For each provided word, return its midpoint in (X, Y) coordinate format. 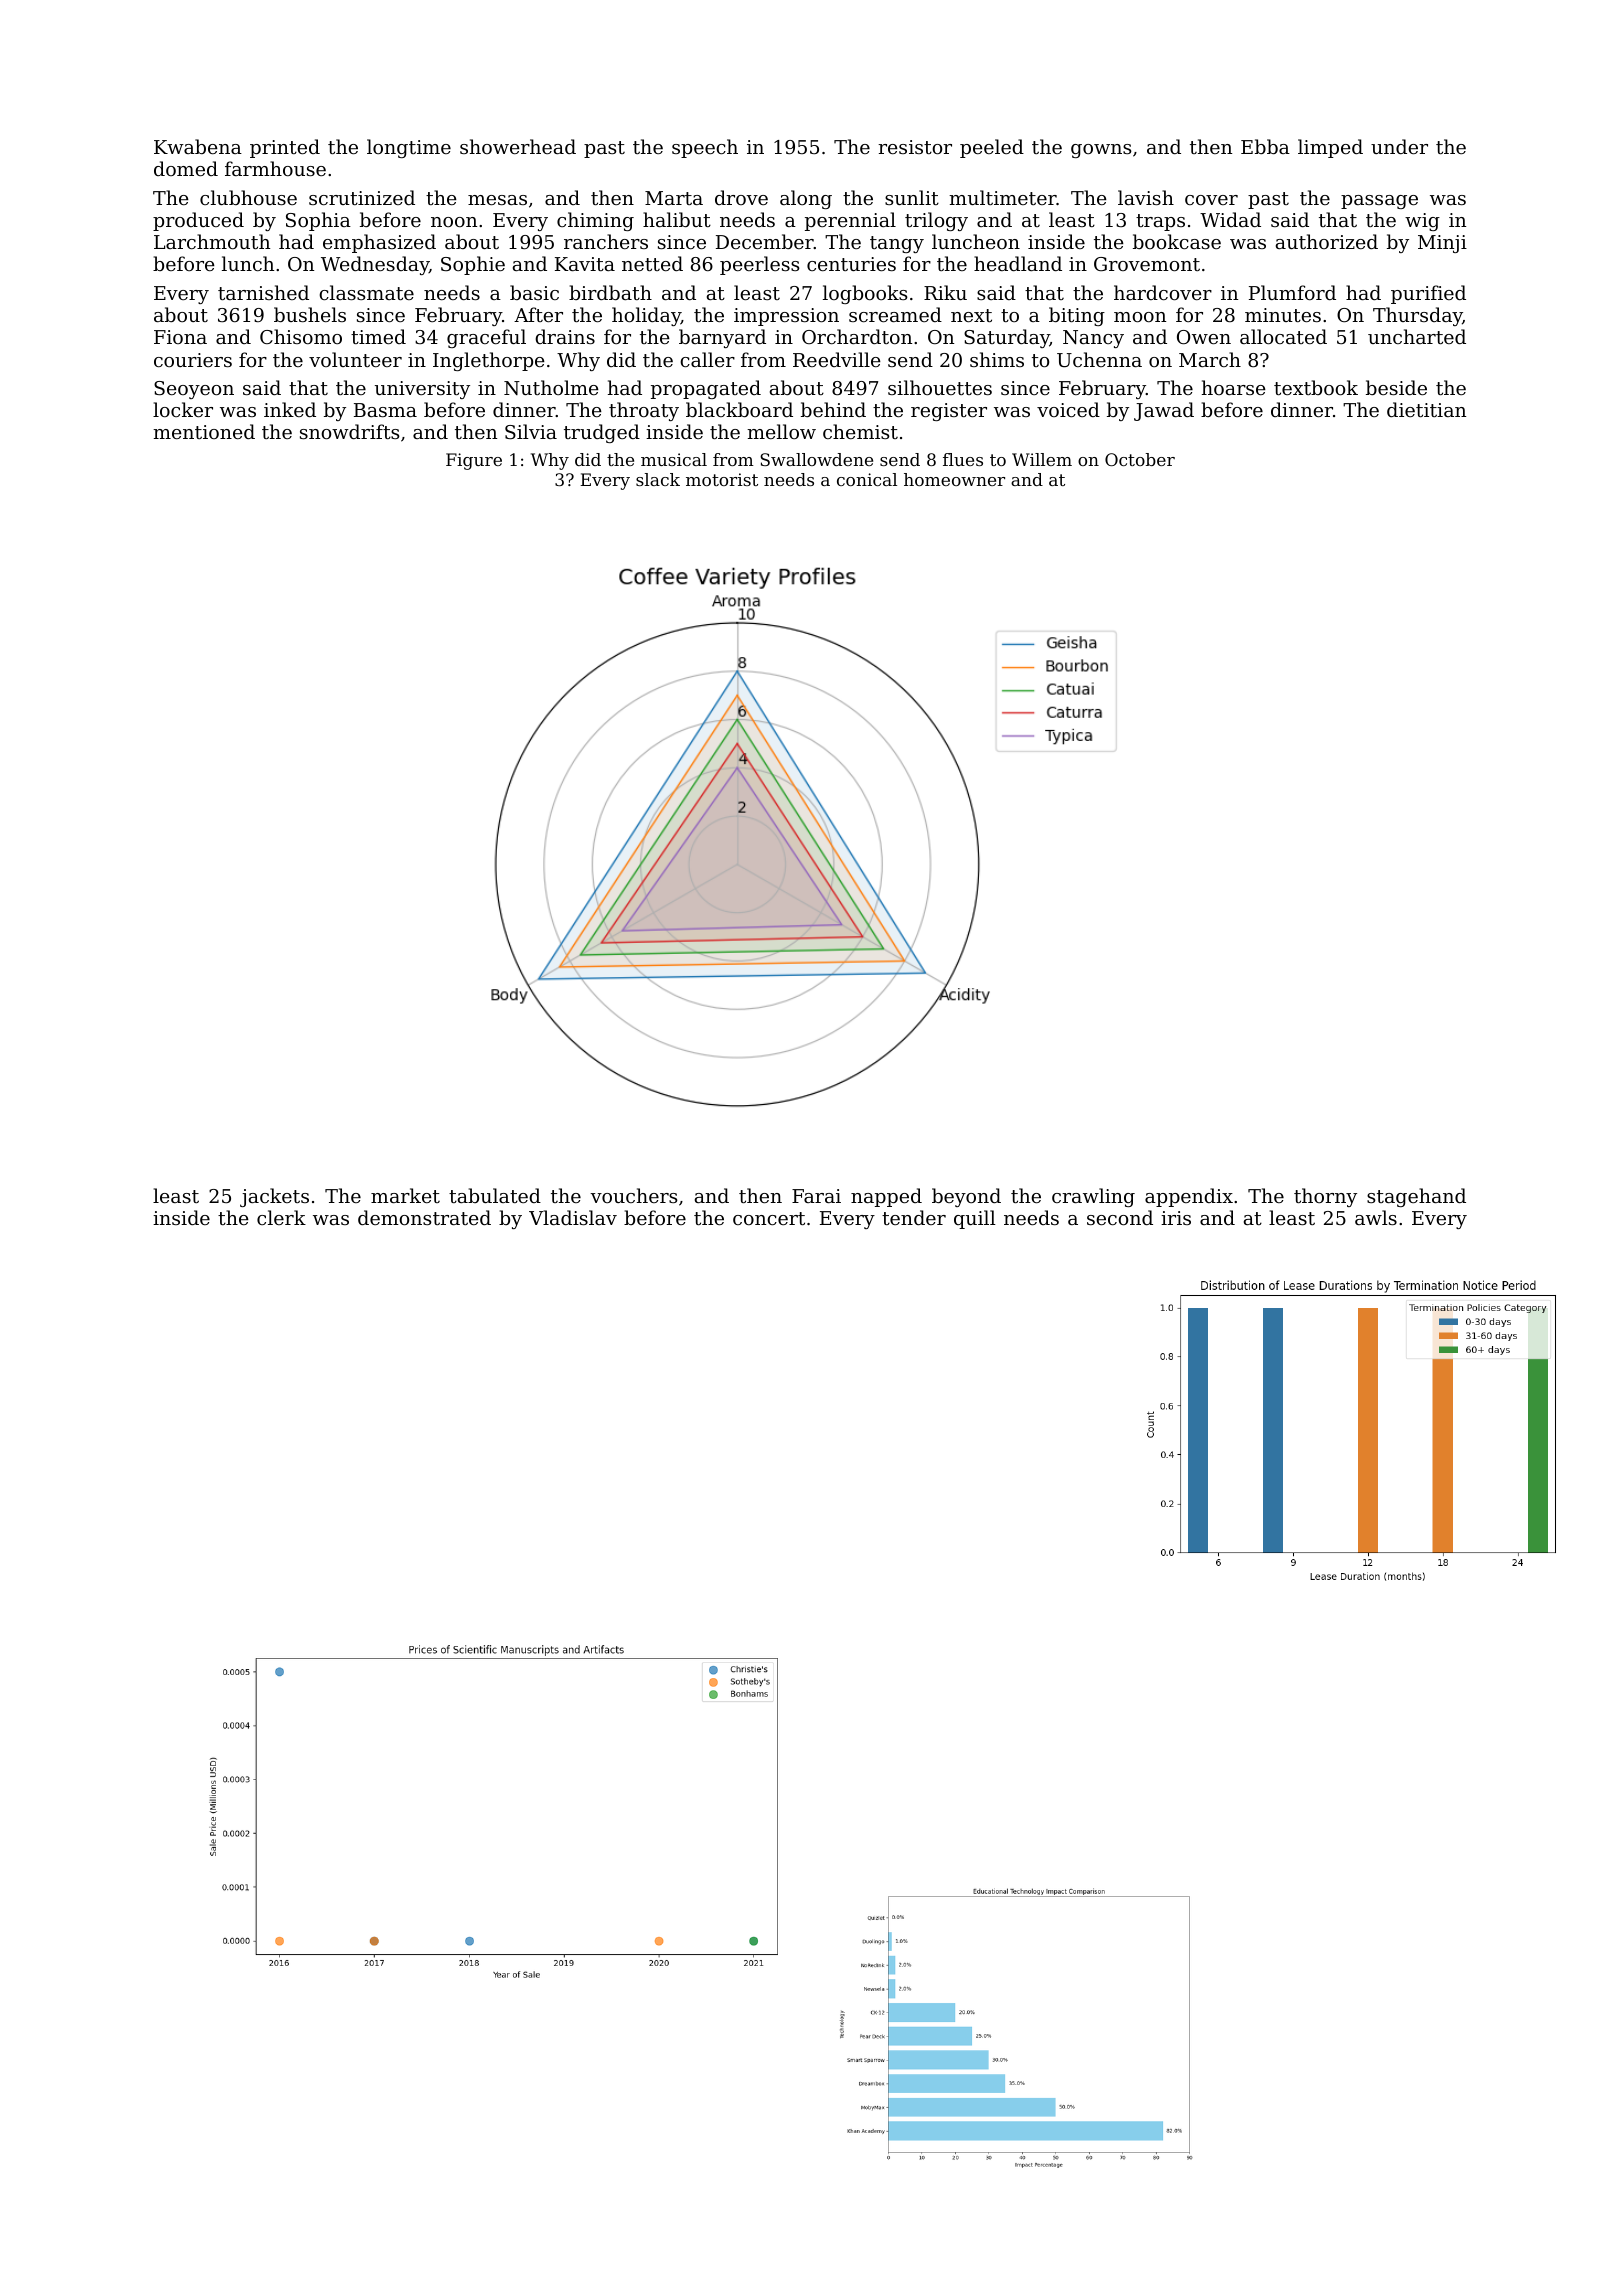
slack (658, 479)
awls (1376, 1217)
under (1399, 146)
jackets (274, 1197)
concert (769, 1218)
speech (705, 148)
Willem (1042, 459)
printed (285, 148)
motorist (722, 479)
